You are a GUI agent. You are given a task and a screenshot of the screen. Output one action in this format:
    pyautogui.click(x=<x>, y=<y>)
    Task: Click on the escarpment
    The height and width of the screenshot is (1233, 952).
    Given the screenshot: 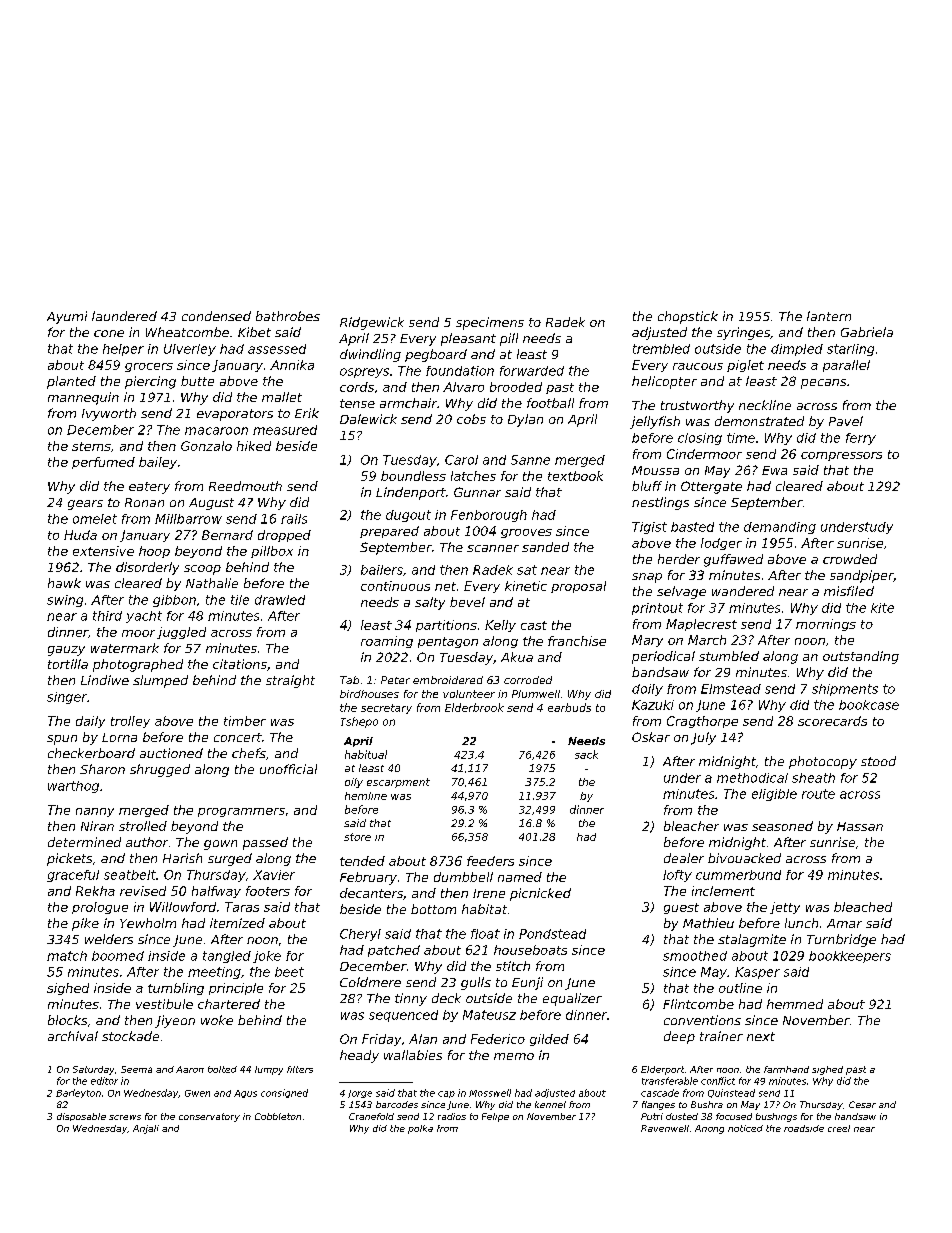 What is the action you would take?
    pyautogui.click(x=398, y=783)
